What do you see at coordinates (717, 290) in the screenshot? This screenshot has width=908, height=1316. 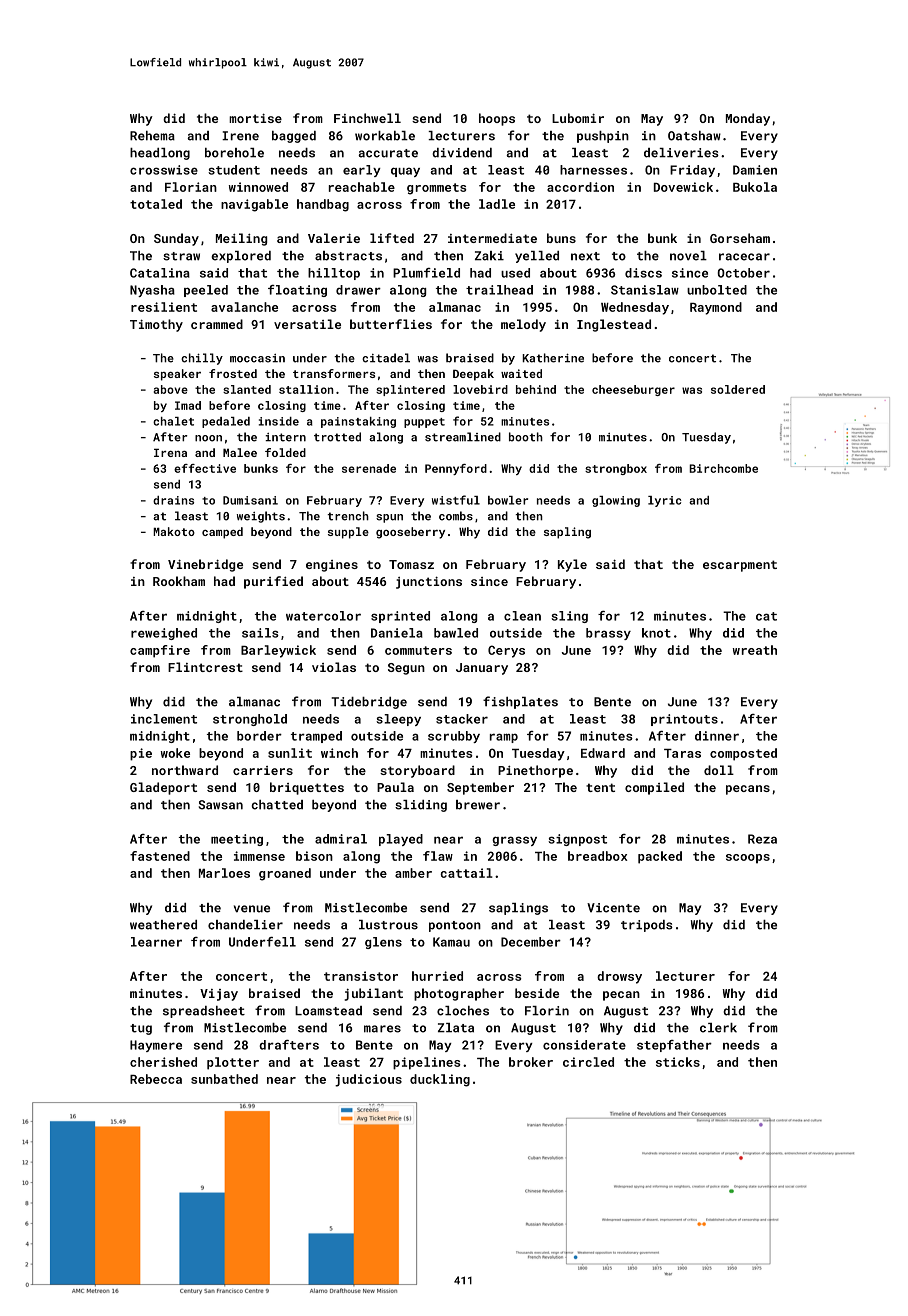 I see `unbolted` at bounding box center [717, 290].
